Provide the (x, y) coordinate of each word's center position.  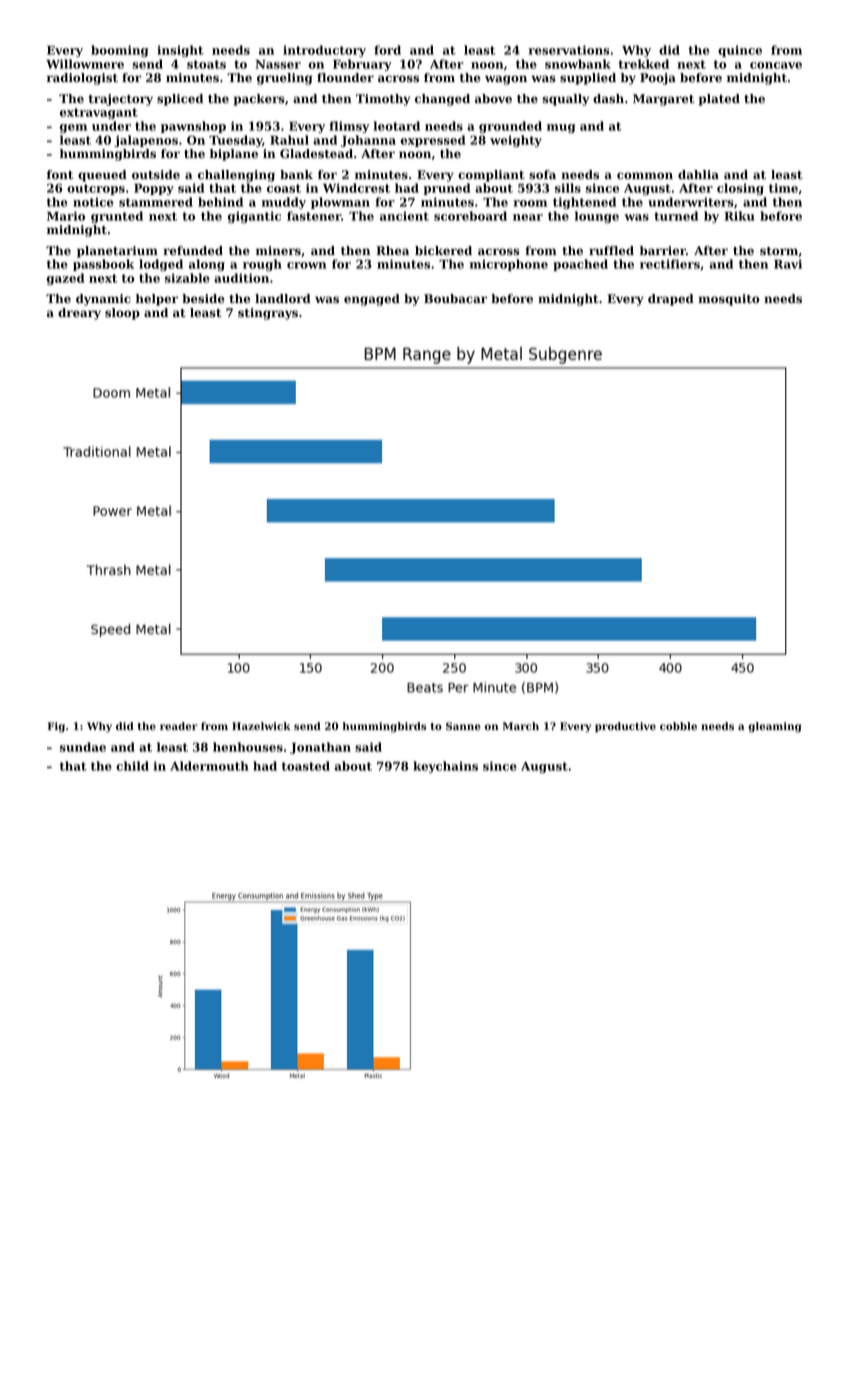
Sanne (463, 726)
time (783, 188)
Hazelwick (261, 726)
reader (179, 726)
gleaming (774, 727)
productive (625, 727)
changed (442, 100)
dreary (79, 314)
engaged (372, 300)
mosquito (729, 300)
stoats (206, 64)
